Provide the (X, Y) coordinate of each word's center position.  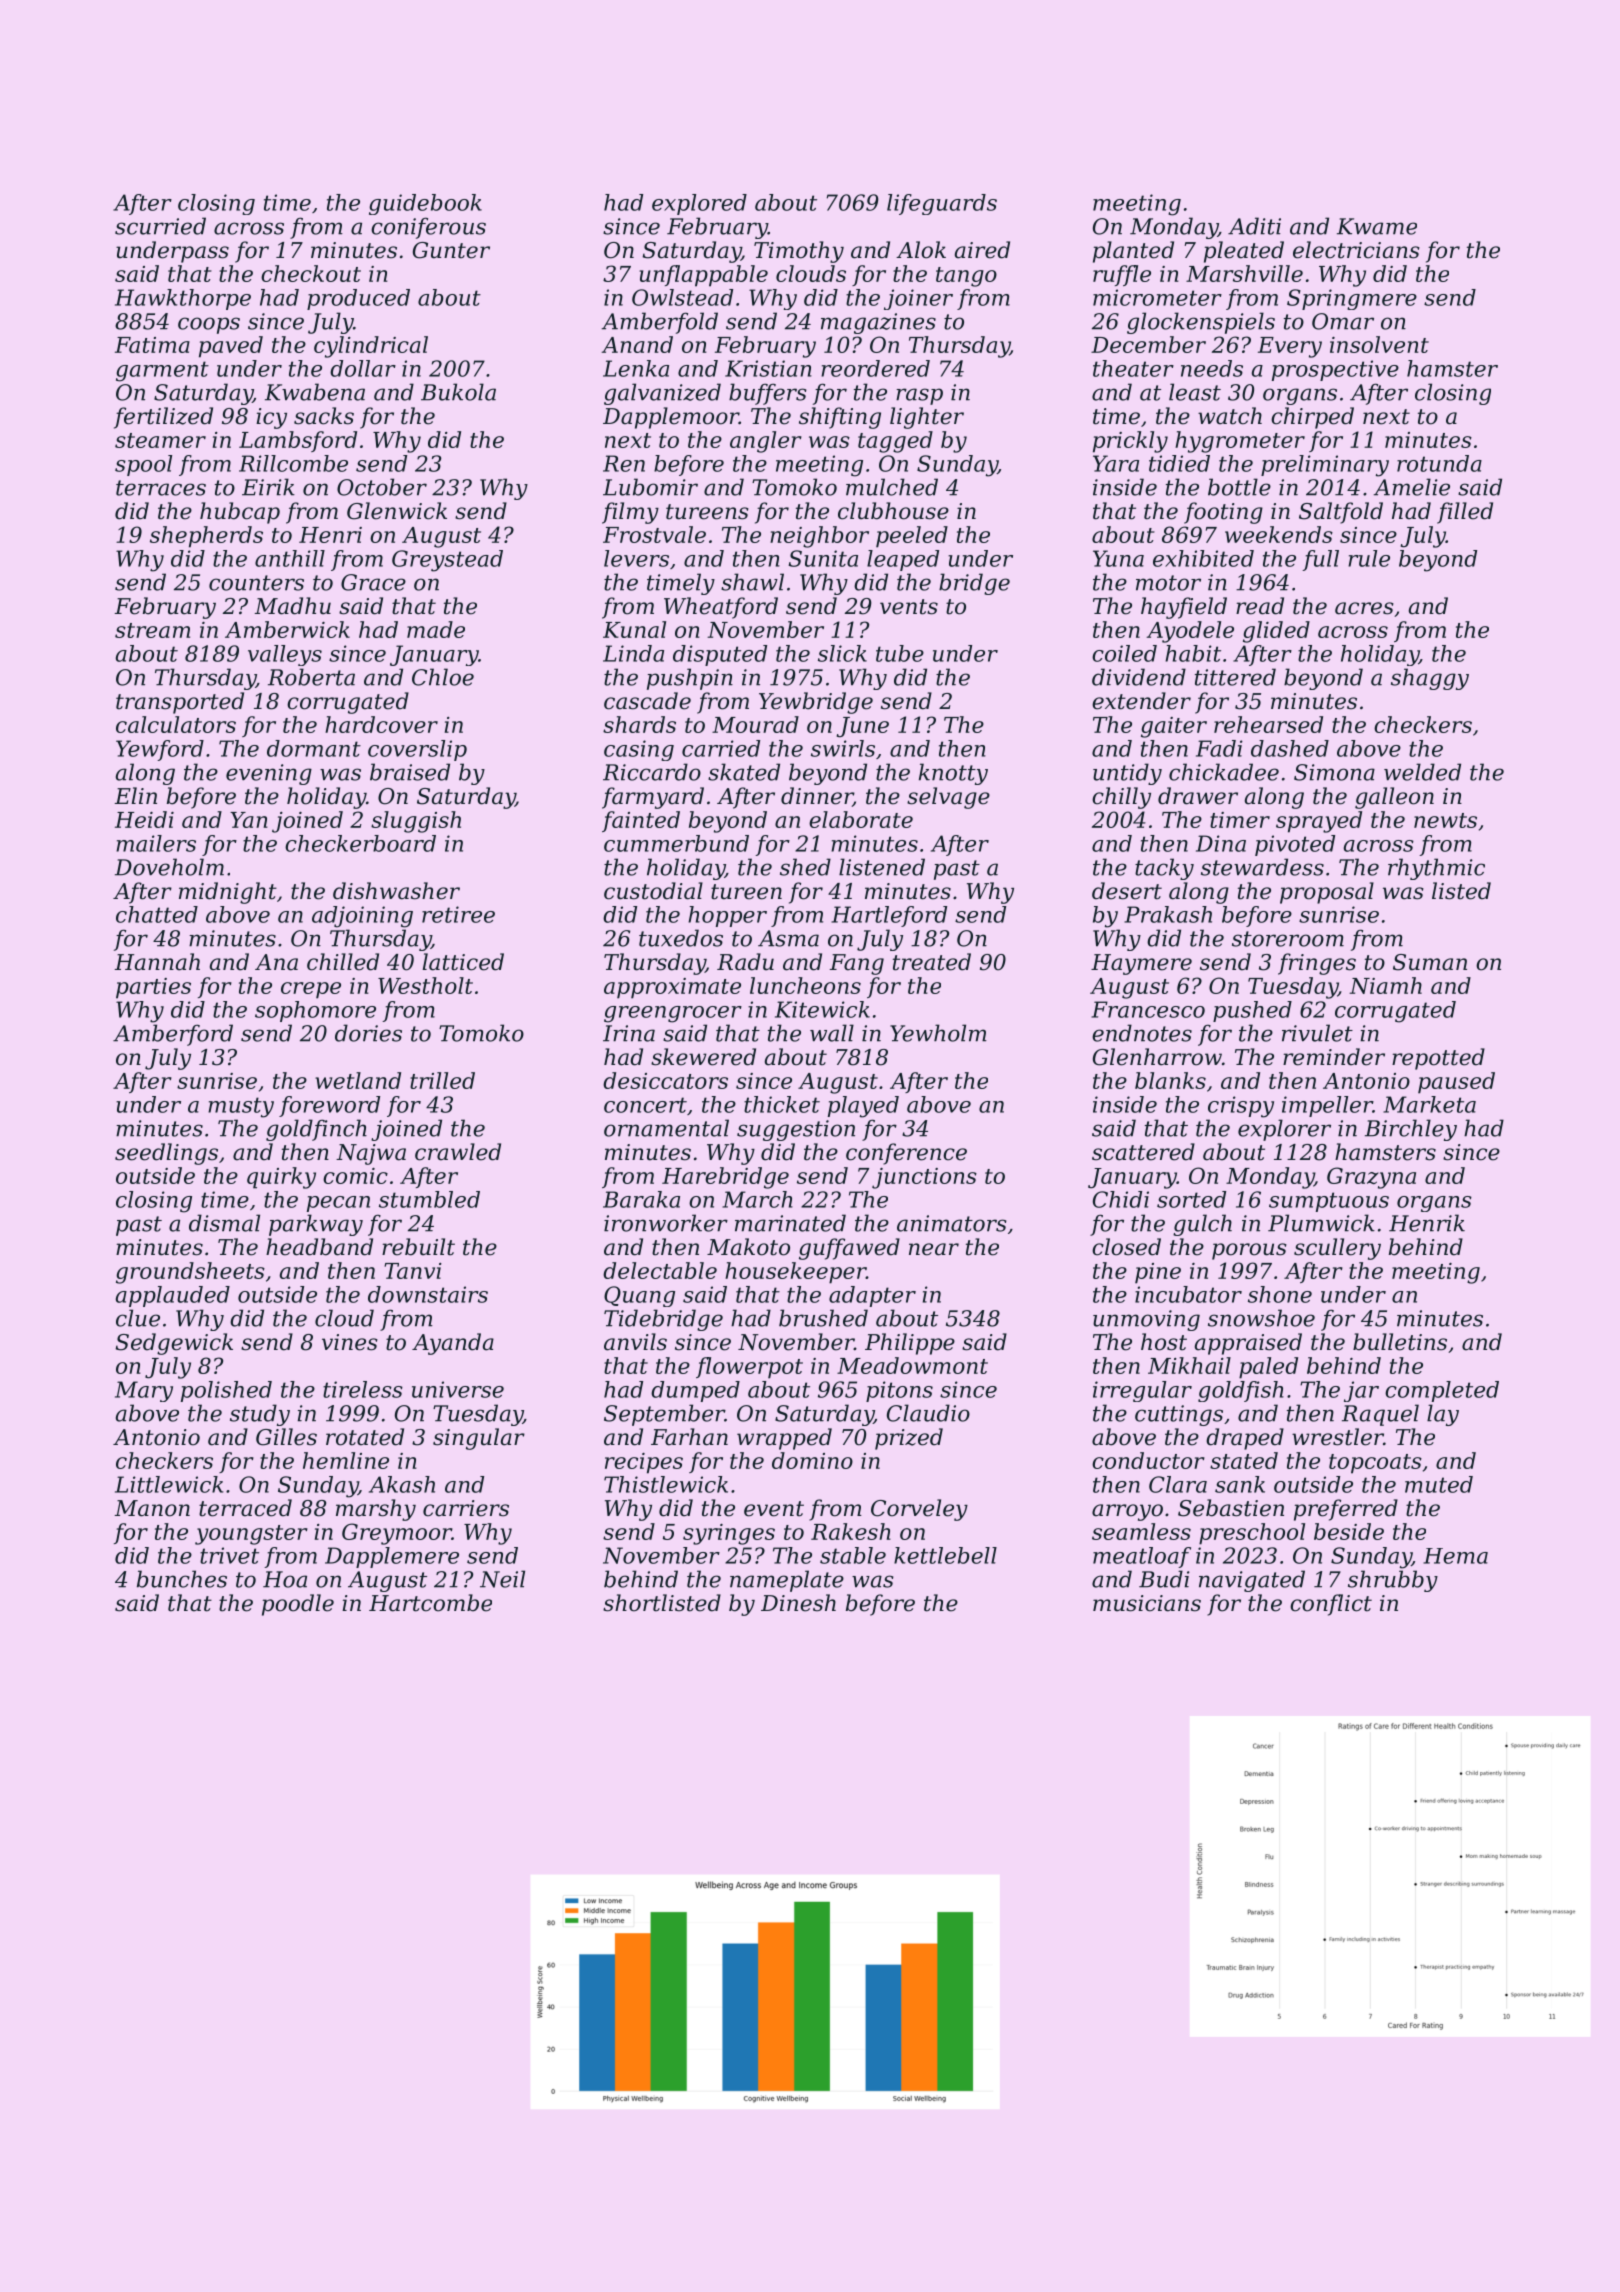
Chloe (443, 677)
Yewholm (938, 1033)
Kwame (1377, 226)
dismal (224, 1223)
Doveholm (169, 867)
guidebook (425, 204)
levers (636, 558)
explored (699, 204)
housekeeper (795, 1273)
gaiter (1174, 727)
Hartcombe (430, 1603)
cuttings (1179, 1415)
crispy (1241, 1107)
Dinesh (798, 1603)
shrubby (1393, 1581)
